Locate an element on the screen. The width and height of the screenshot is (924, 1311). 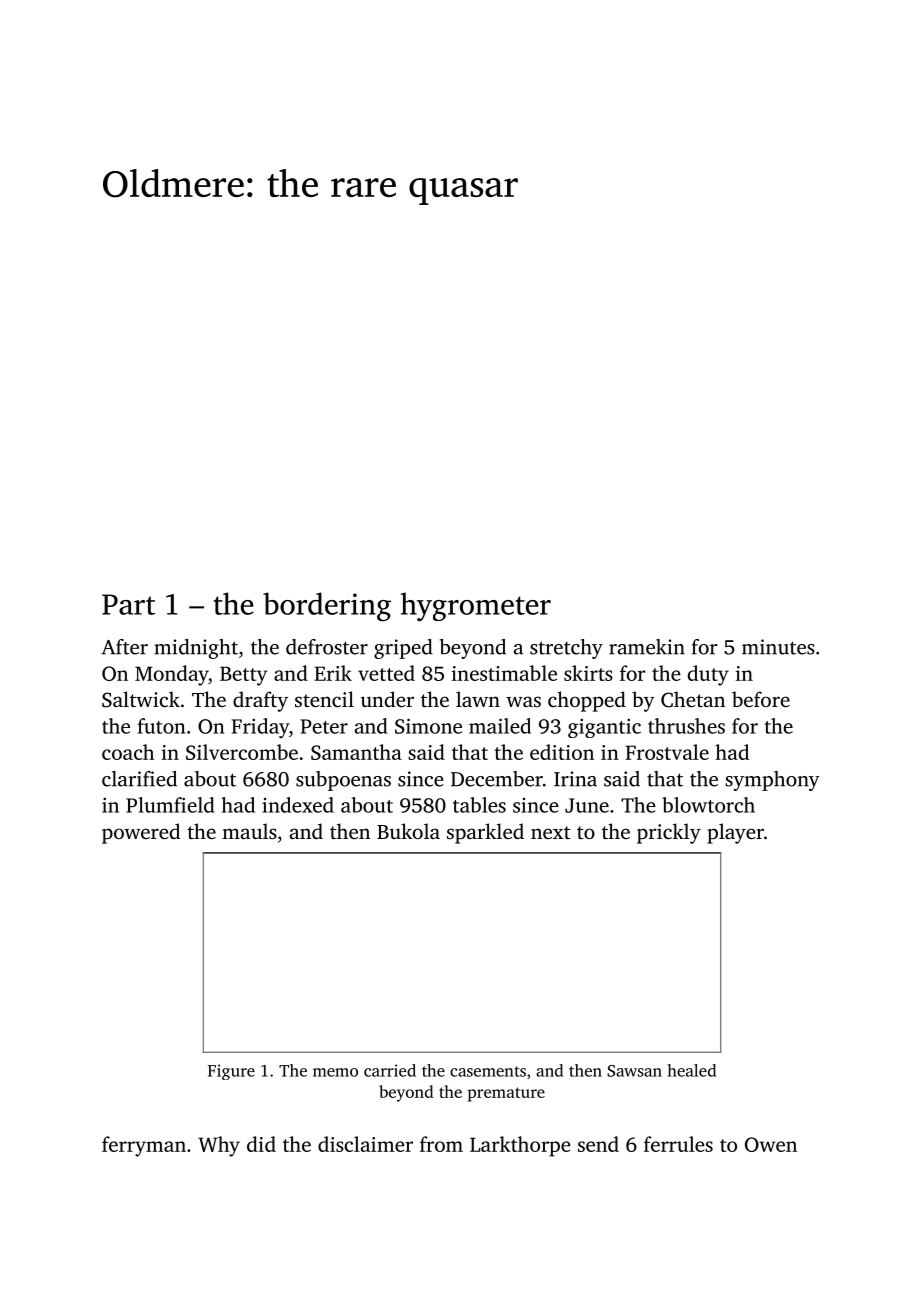
griped is located at coordinates (403, 649).
